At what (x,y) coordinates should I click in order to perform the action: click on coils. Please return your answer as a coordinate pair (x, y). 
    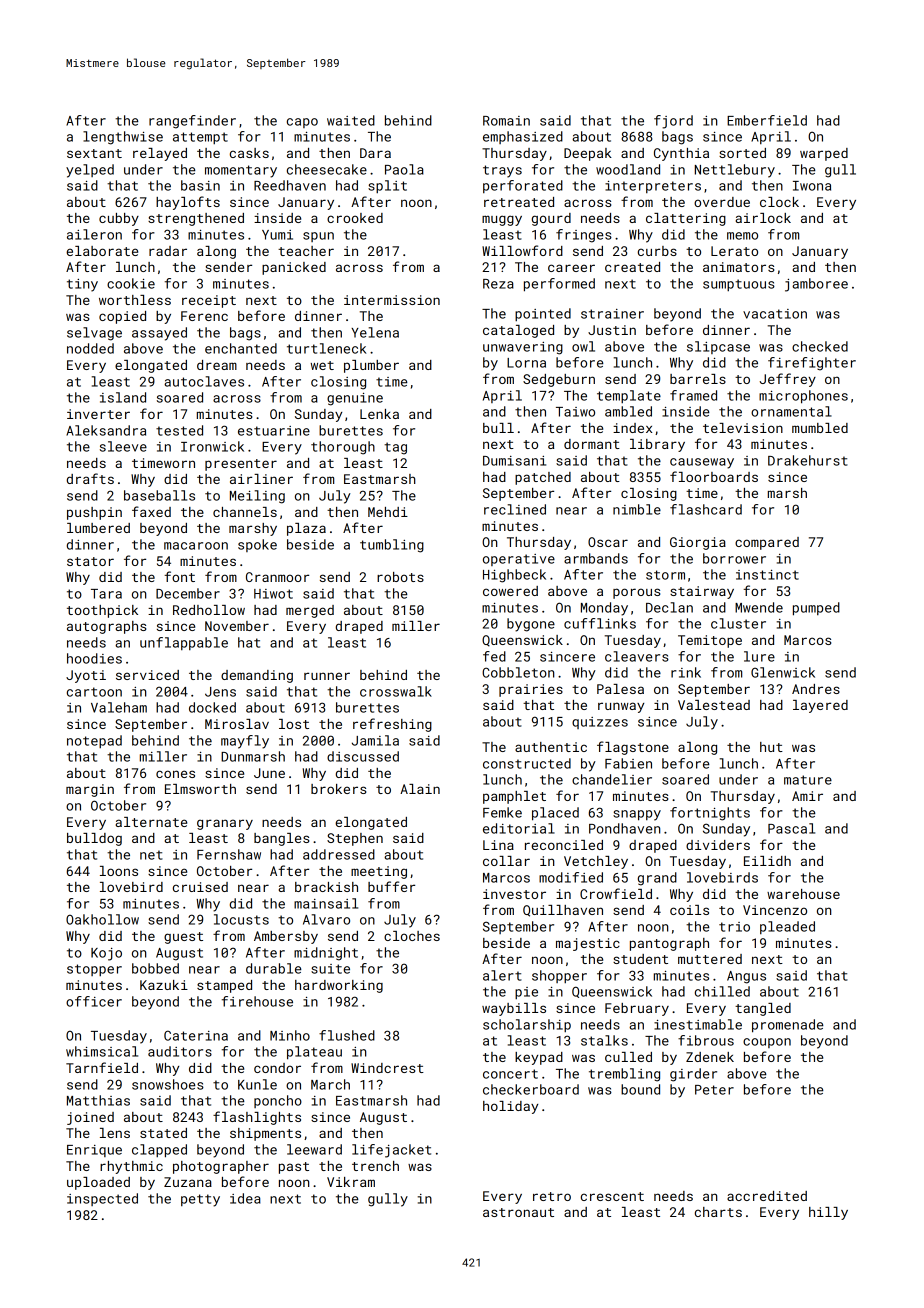
    Looking at the image, I should click on (689, 910).
